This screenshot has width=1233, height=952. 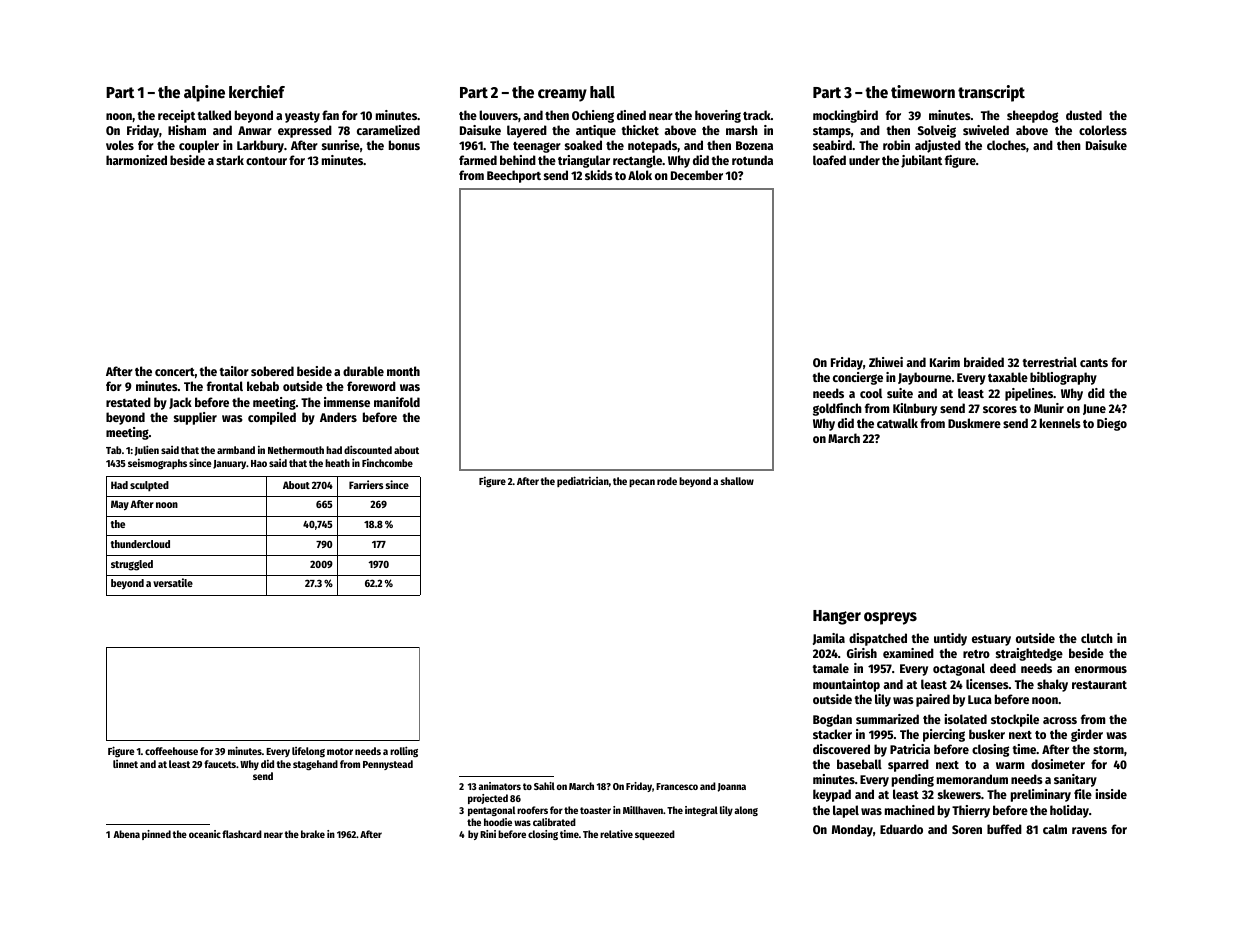 What do you see at coordinates (897, 423) in the screenshot?
I see `catwalk` at bounding box center [897, 423].
